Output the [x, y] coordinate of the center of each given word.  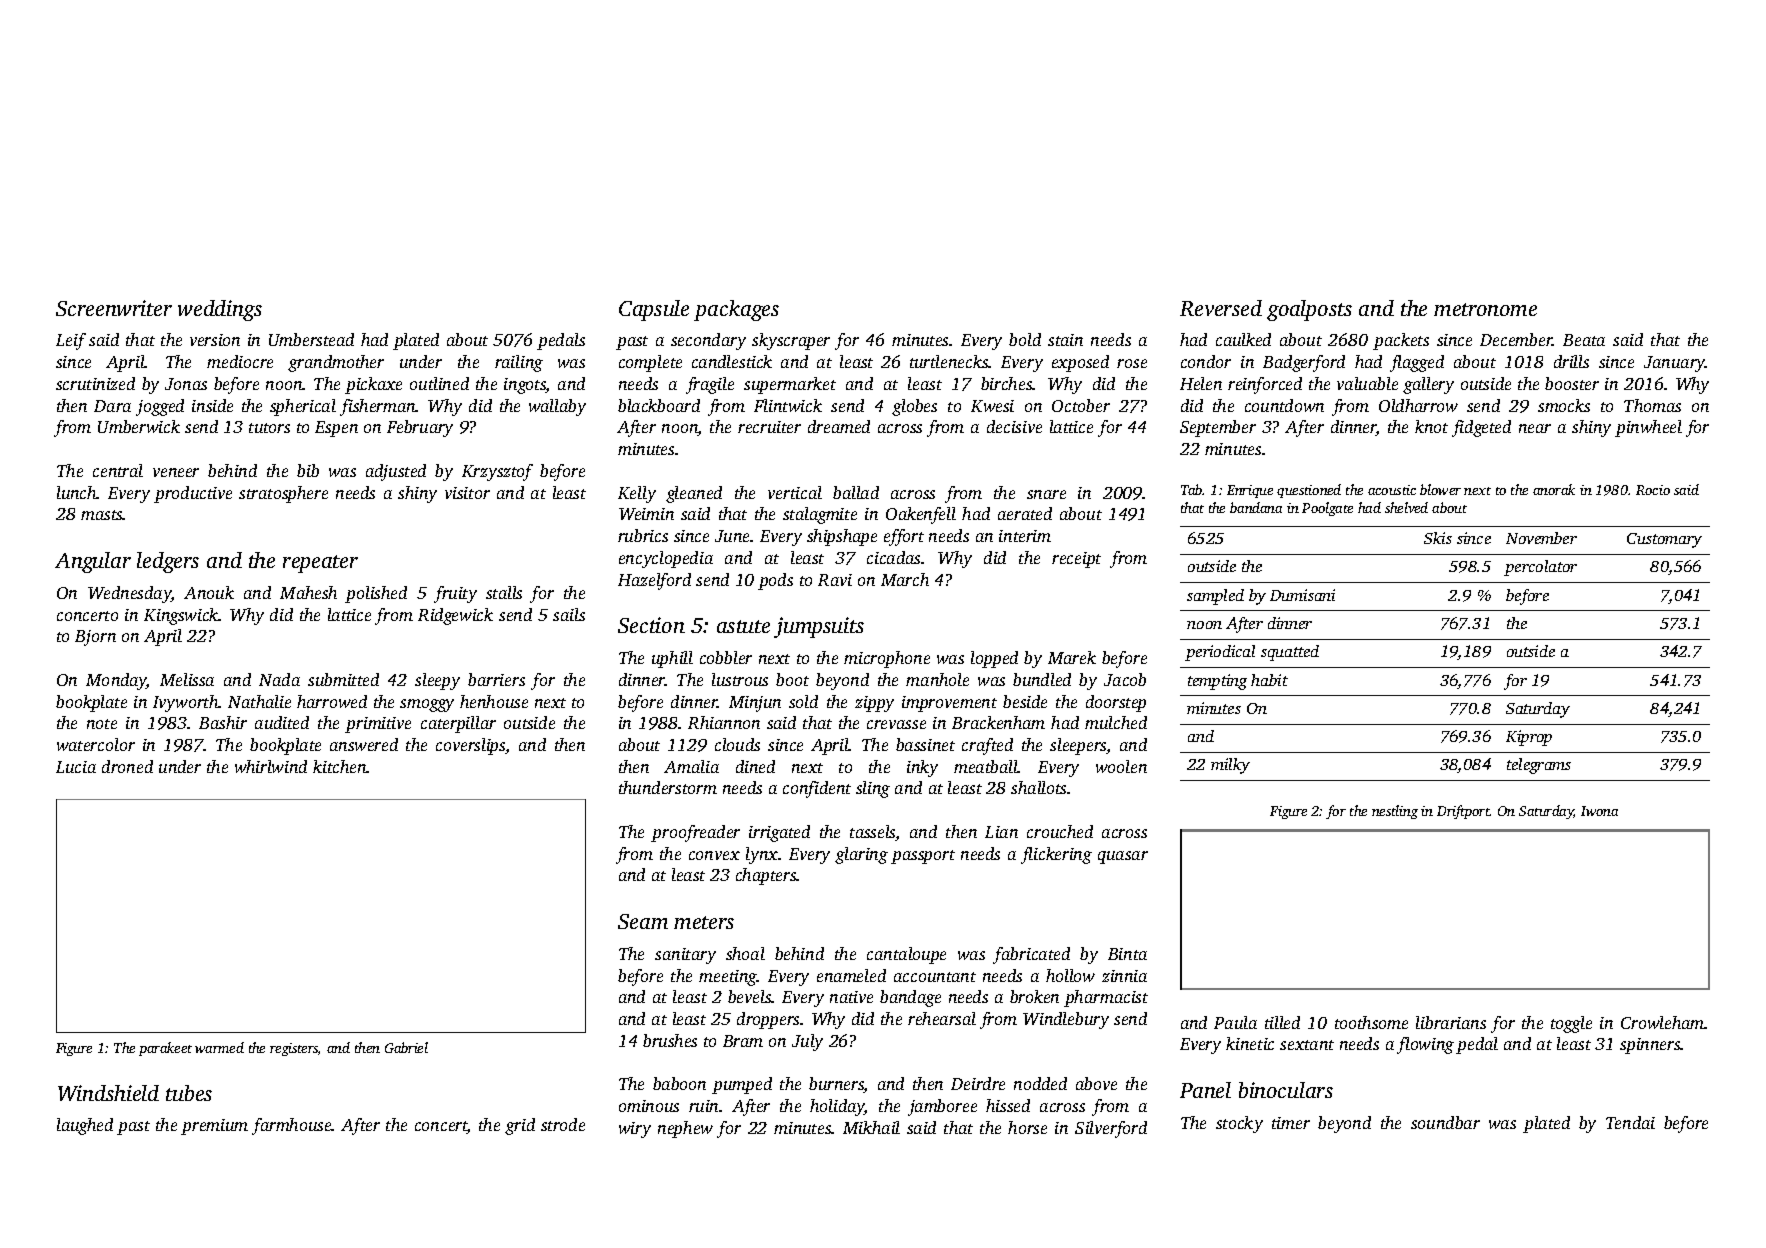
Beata [1584, 340]
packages [736, 310]
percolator [1540, 568]
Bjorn [95, 638]
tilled [1282, 1022]
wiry [635, 1130]
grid [520, 1126]
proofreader [695, 833]
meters [704, 922]
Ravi [835, 580]
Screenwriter [114, 308]
